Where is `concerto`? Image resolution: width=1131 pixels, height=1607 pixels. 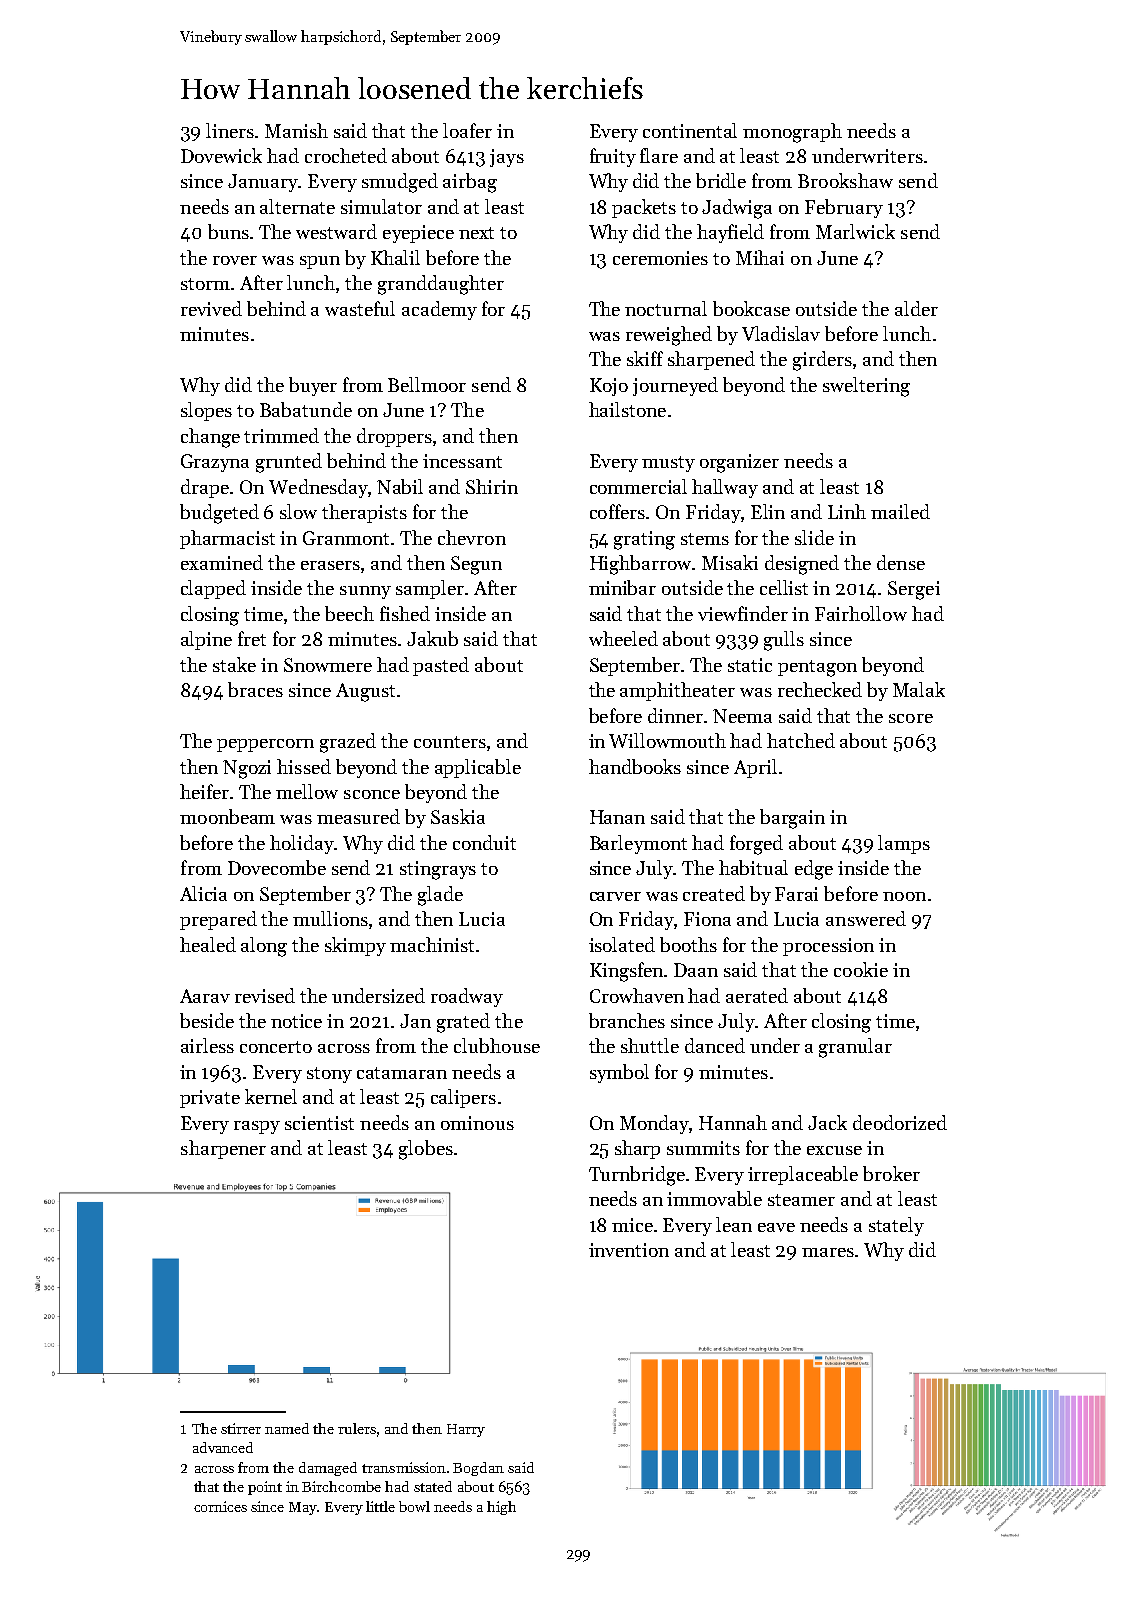
concerto is located at coordinates (276, 1047).
